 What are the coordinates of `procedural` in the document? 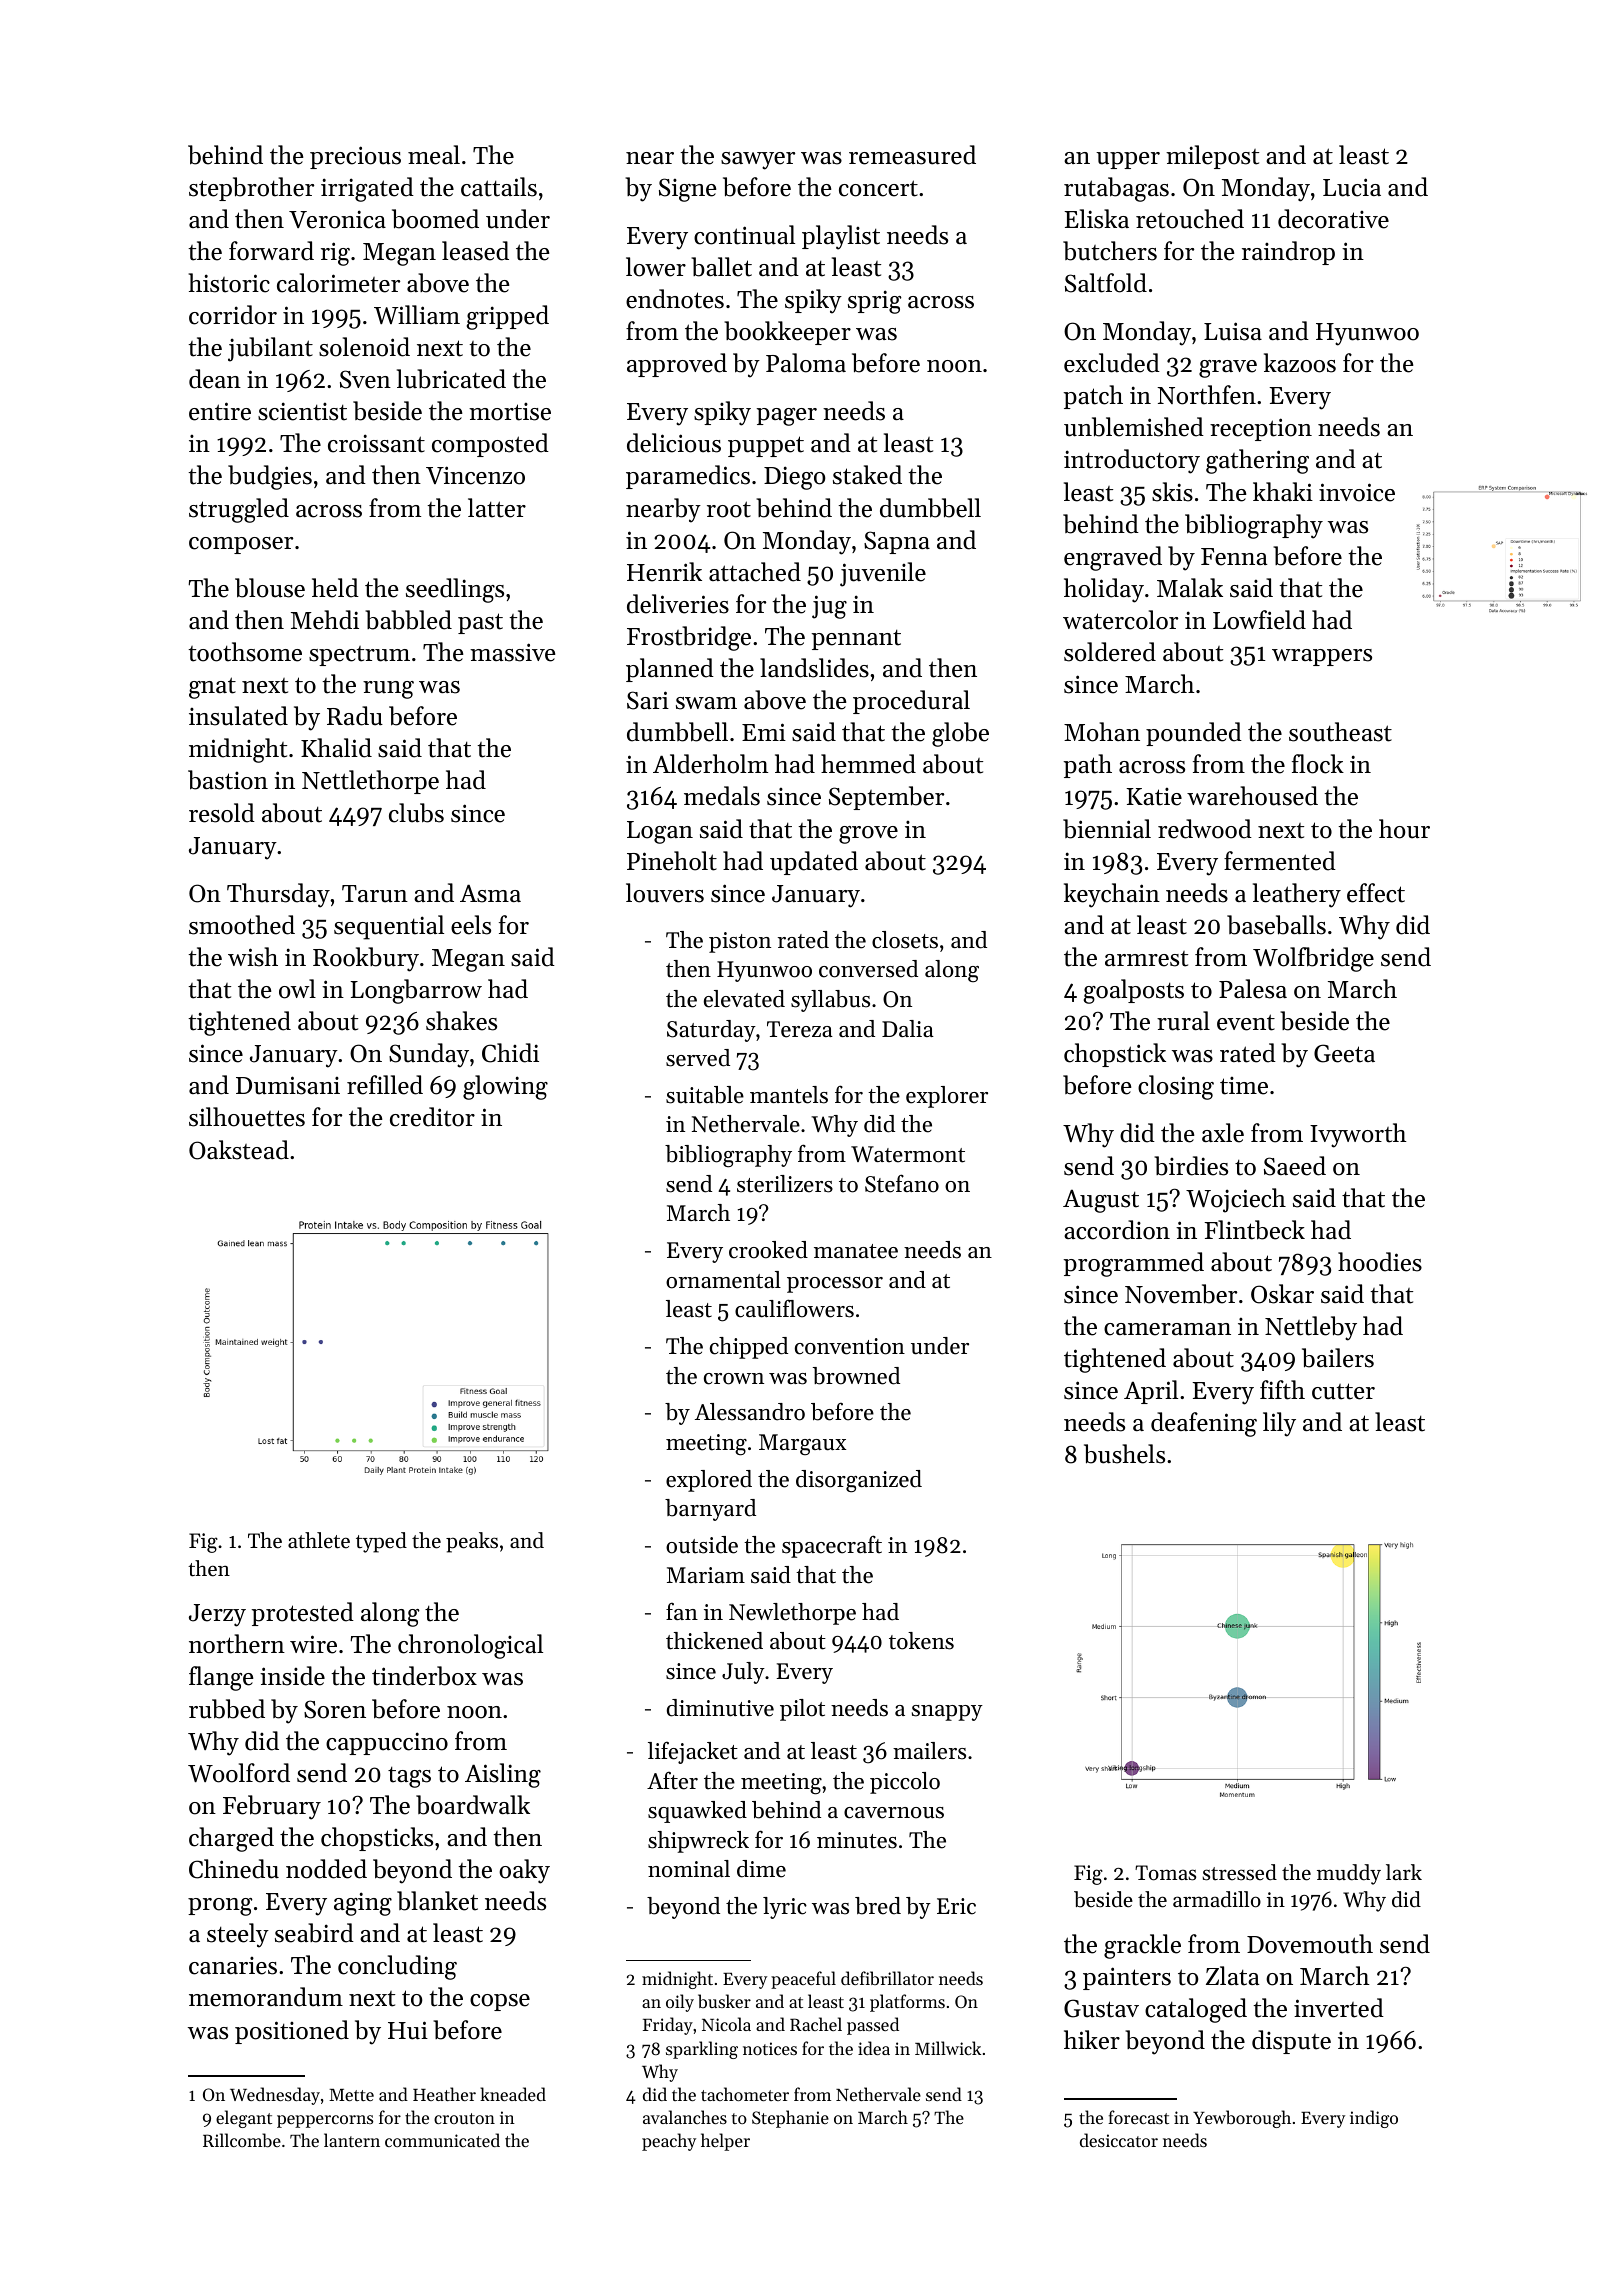 It's located at (911, 702).
